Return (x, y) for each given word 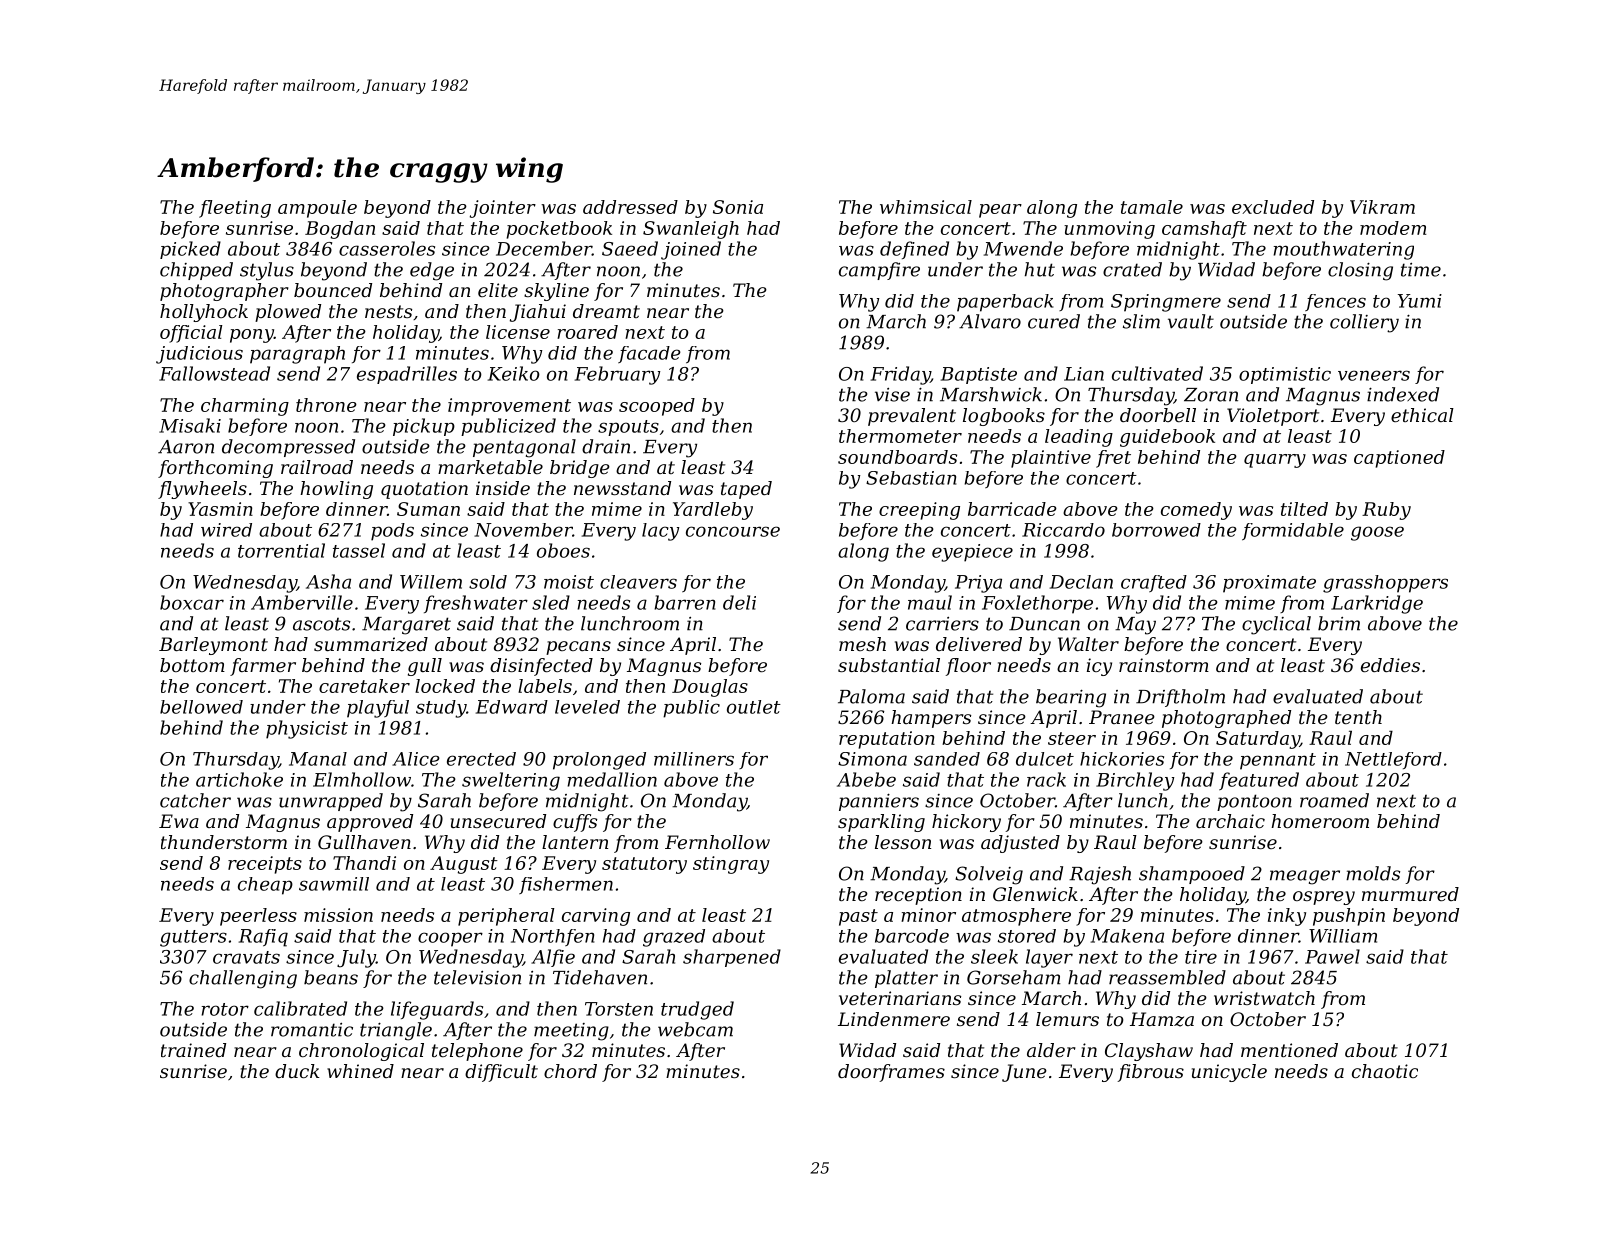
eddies (1390, 665)
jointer (503, 209)
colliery (1364, 323)
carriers (942, 624)
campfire (879, 271)
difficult (501, 1073)
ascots (321, 624)
